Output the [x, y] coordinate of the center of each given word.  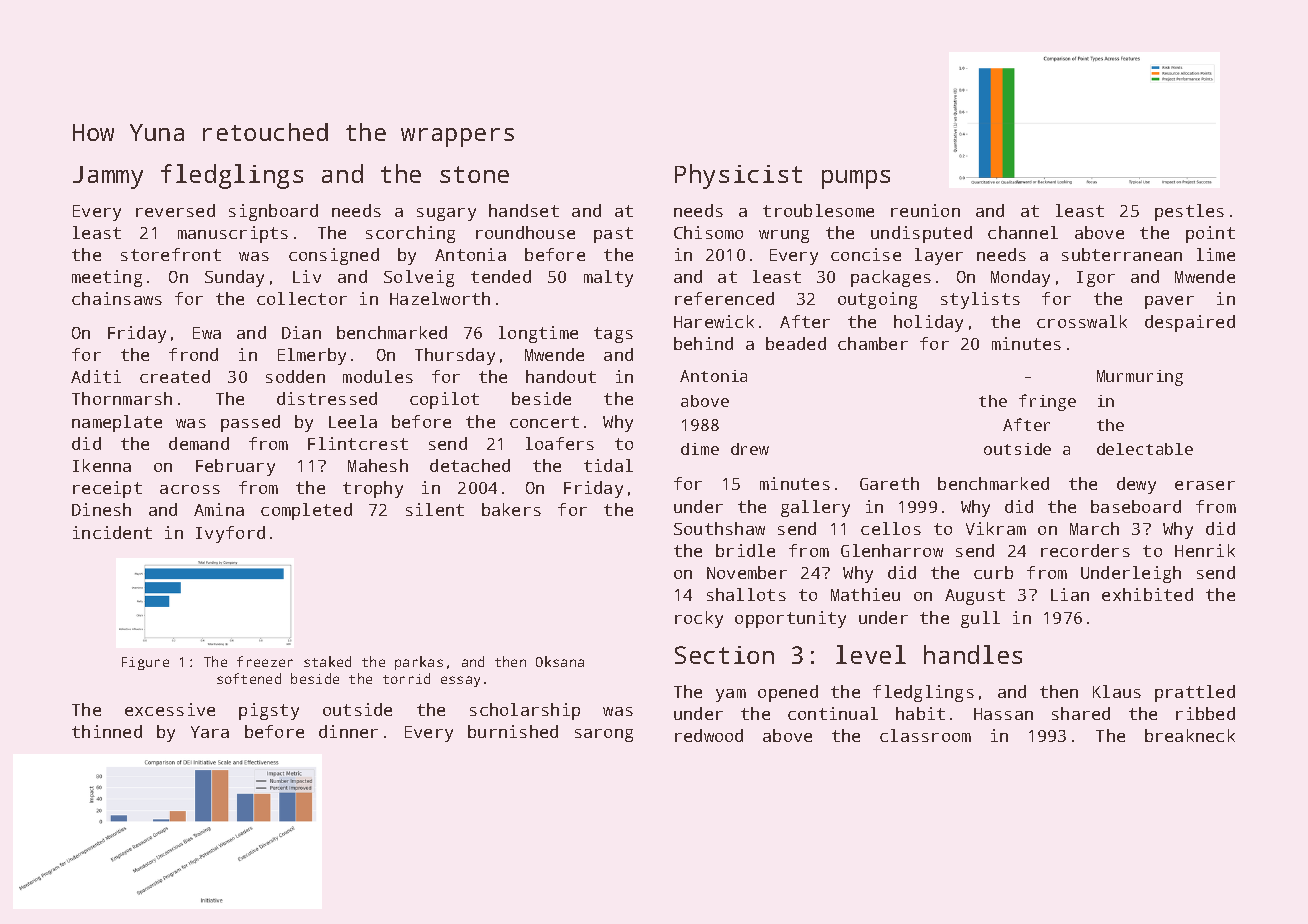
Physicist [738, 176]
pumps [856, 179]
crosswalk [1082, 321]
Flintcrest [358, 443]
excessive [170, 709]
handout [561, 376]
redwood [709, 735]
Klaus [1117, 691]
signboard [273, 212]
